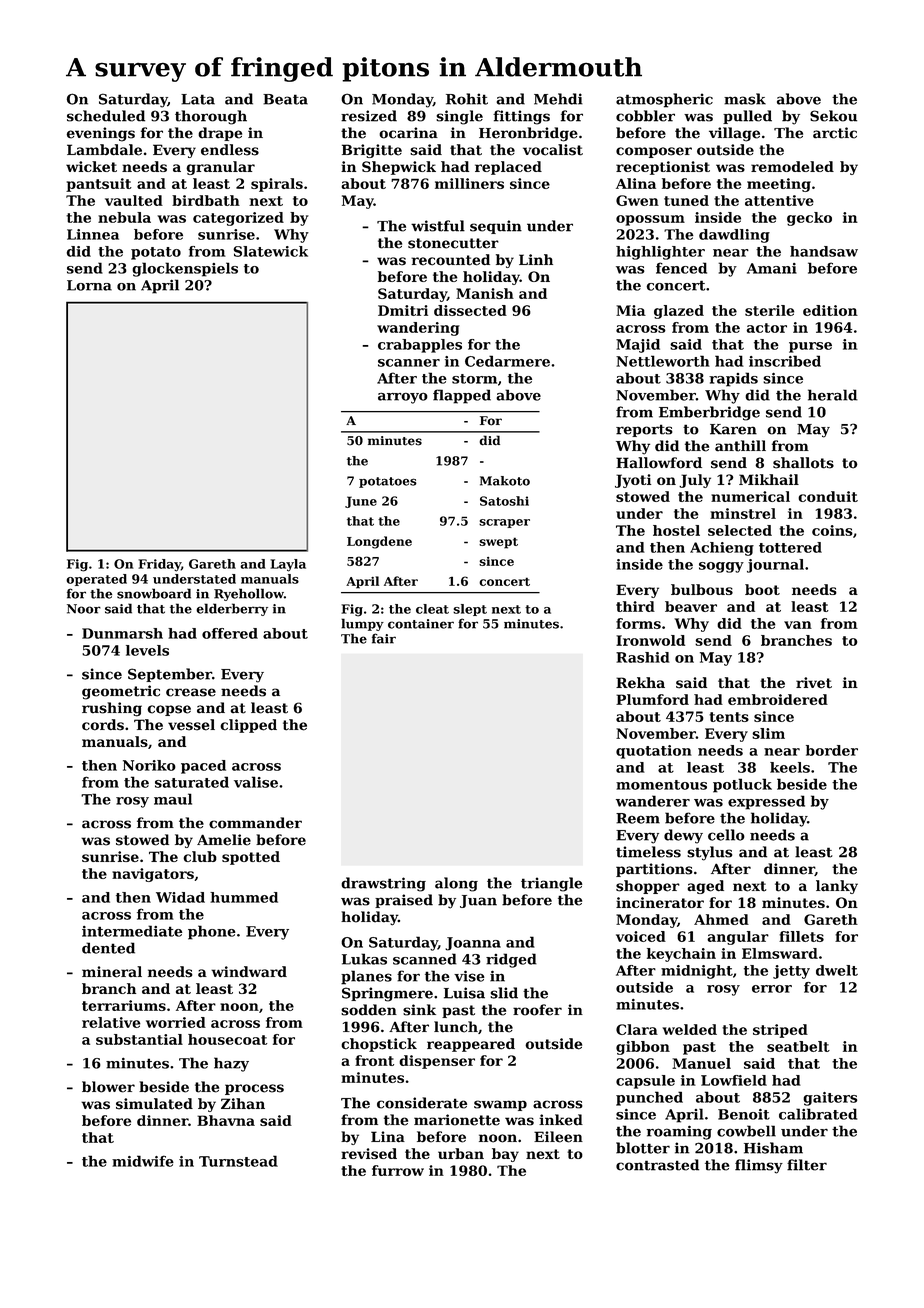  I want to click on glazed, so click(679, 312).
